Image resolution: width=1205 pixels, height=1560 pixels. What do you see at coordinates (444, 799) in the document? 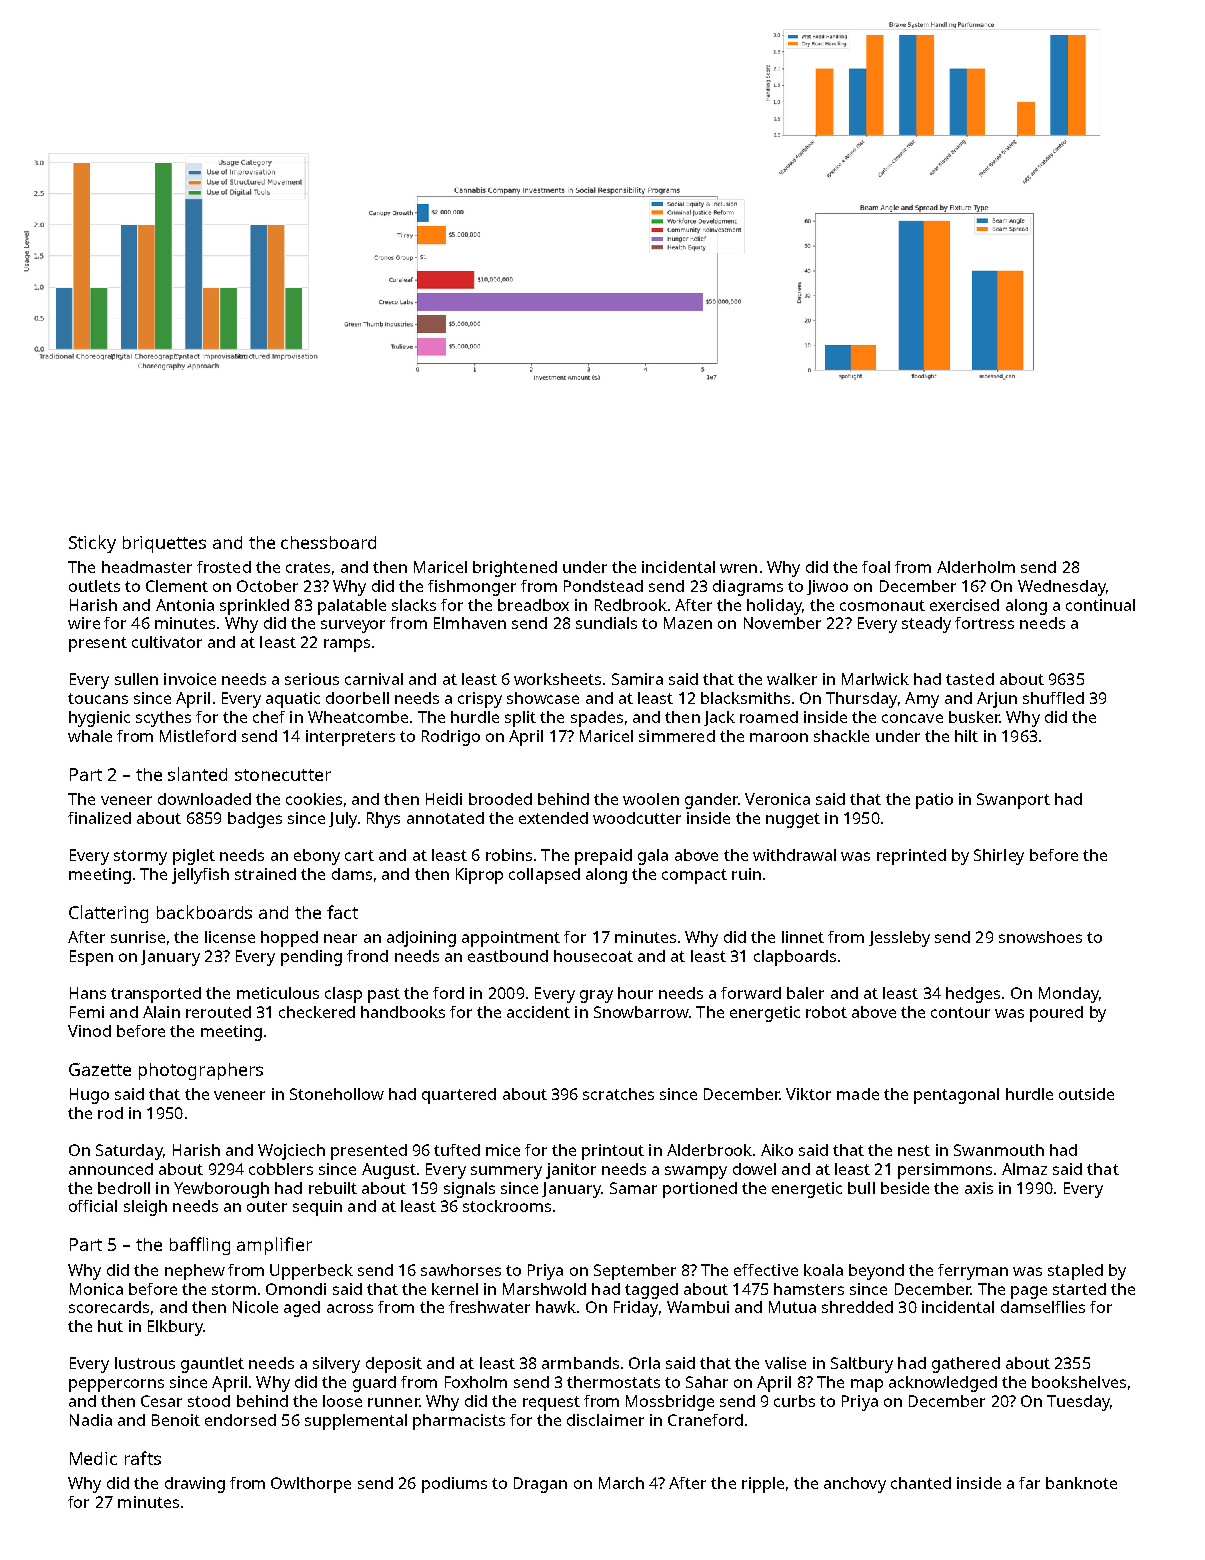
I see `Heidi` at bounding box center [444, 799].
